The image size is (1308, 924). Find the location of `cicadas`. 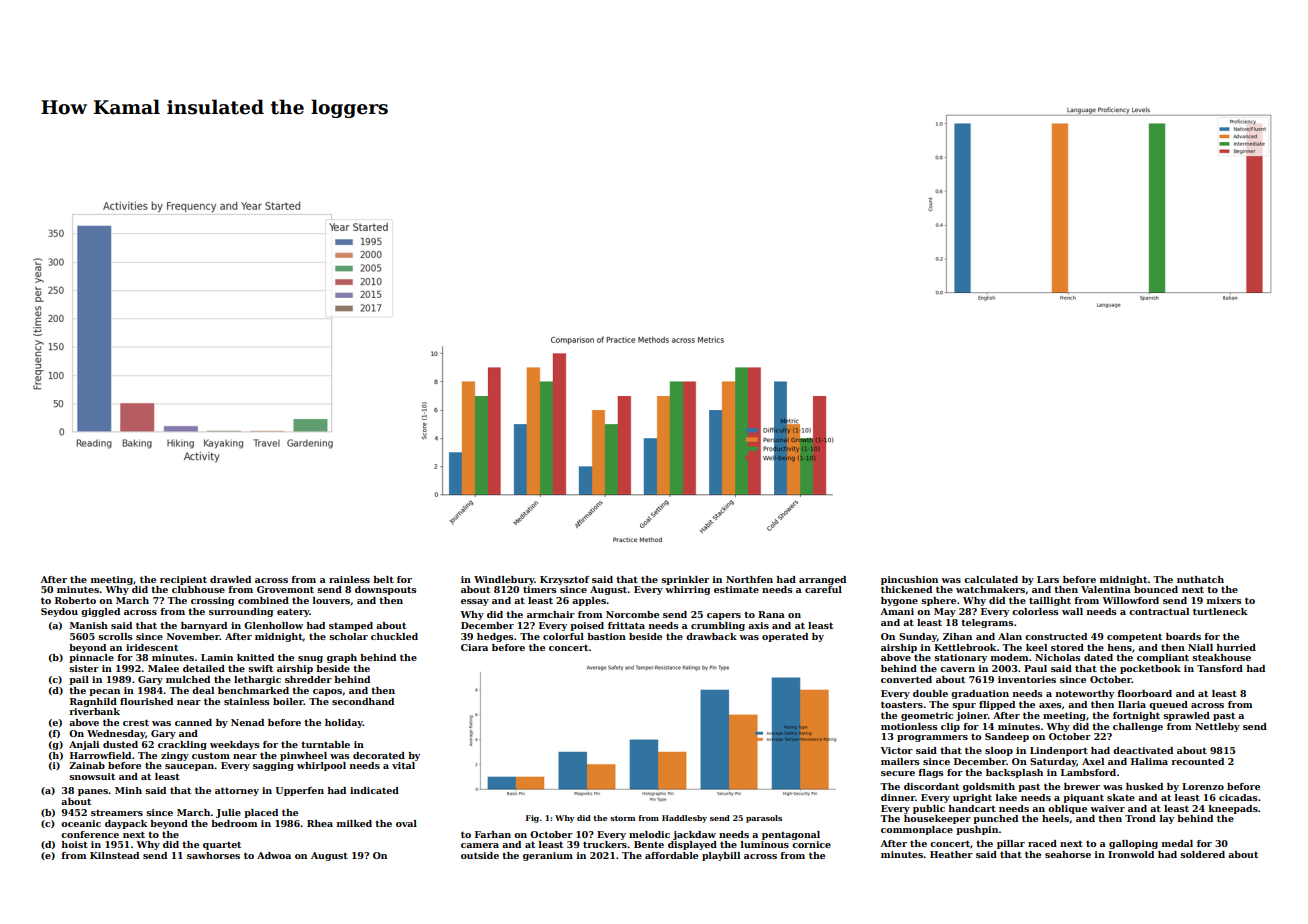

cicadas is located at coordinates (1238, 797).
